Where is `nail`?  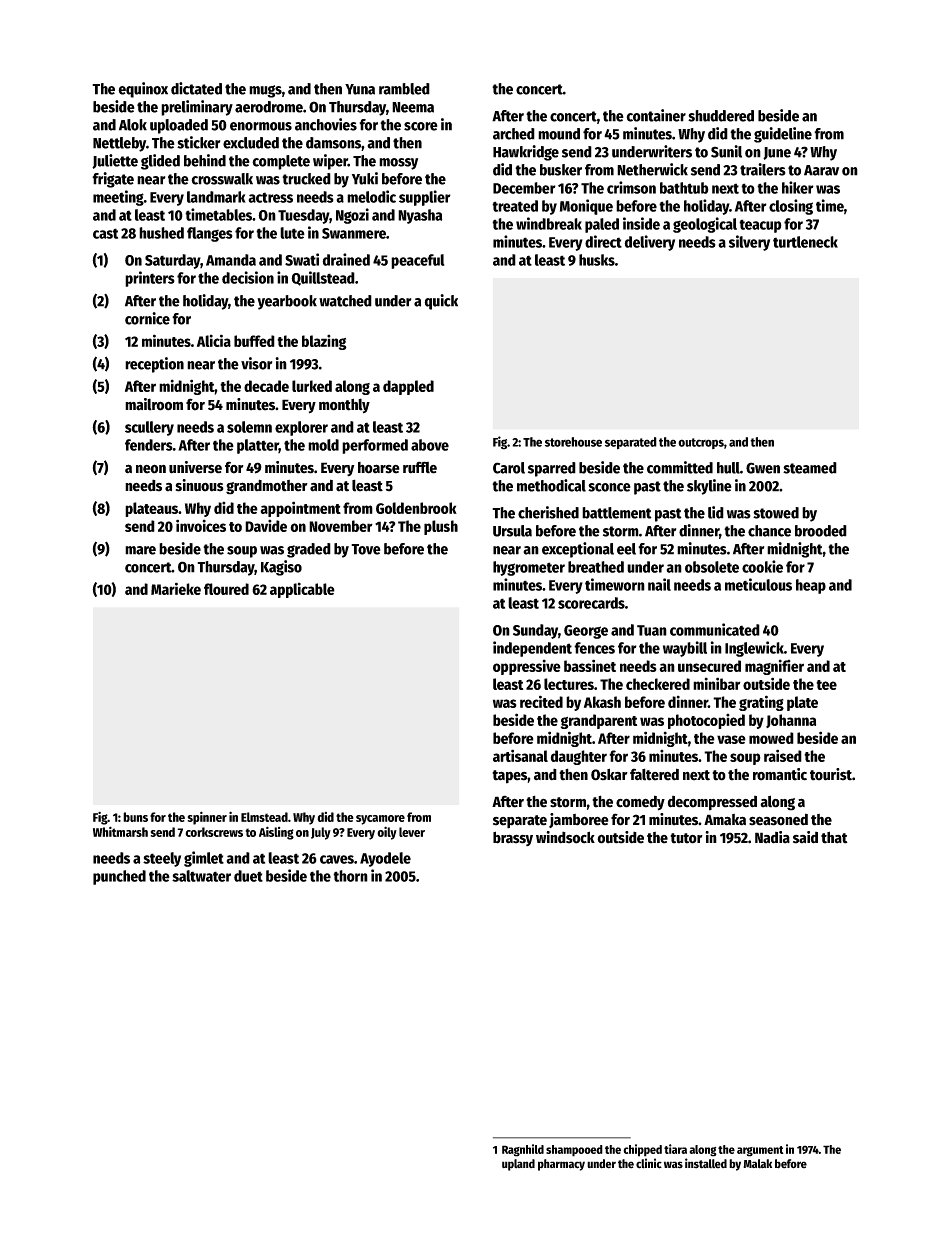
nail is located at coordinates (659, 584).
